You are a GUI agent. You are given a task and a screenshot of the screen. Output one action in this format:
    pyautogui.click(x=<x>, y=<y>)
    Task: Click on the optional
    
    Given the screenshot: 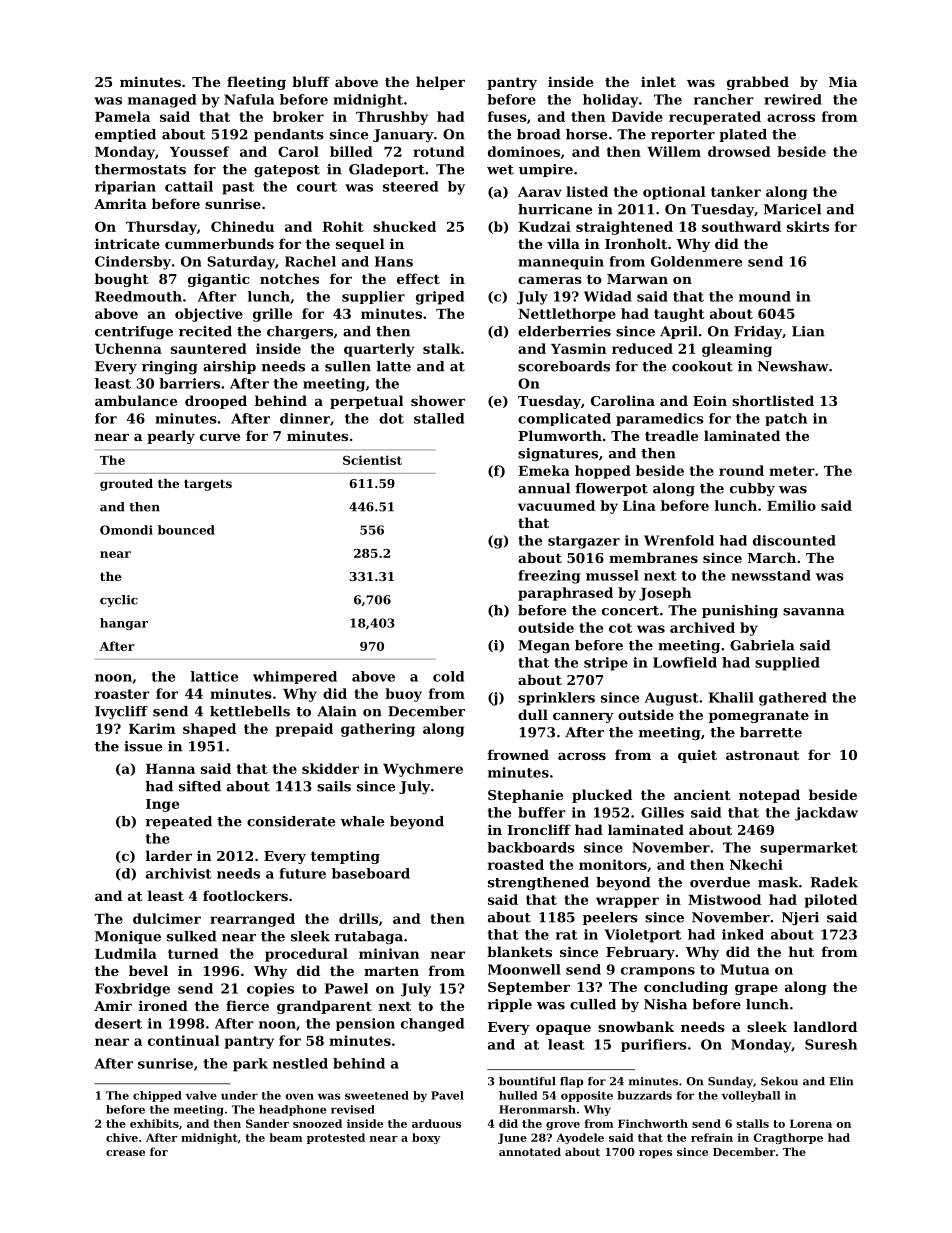 What is the action you would take?
    pyautogui.click(x=674, y=193)
